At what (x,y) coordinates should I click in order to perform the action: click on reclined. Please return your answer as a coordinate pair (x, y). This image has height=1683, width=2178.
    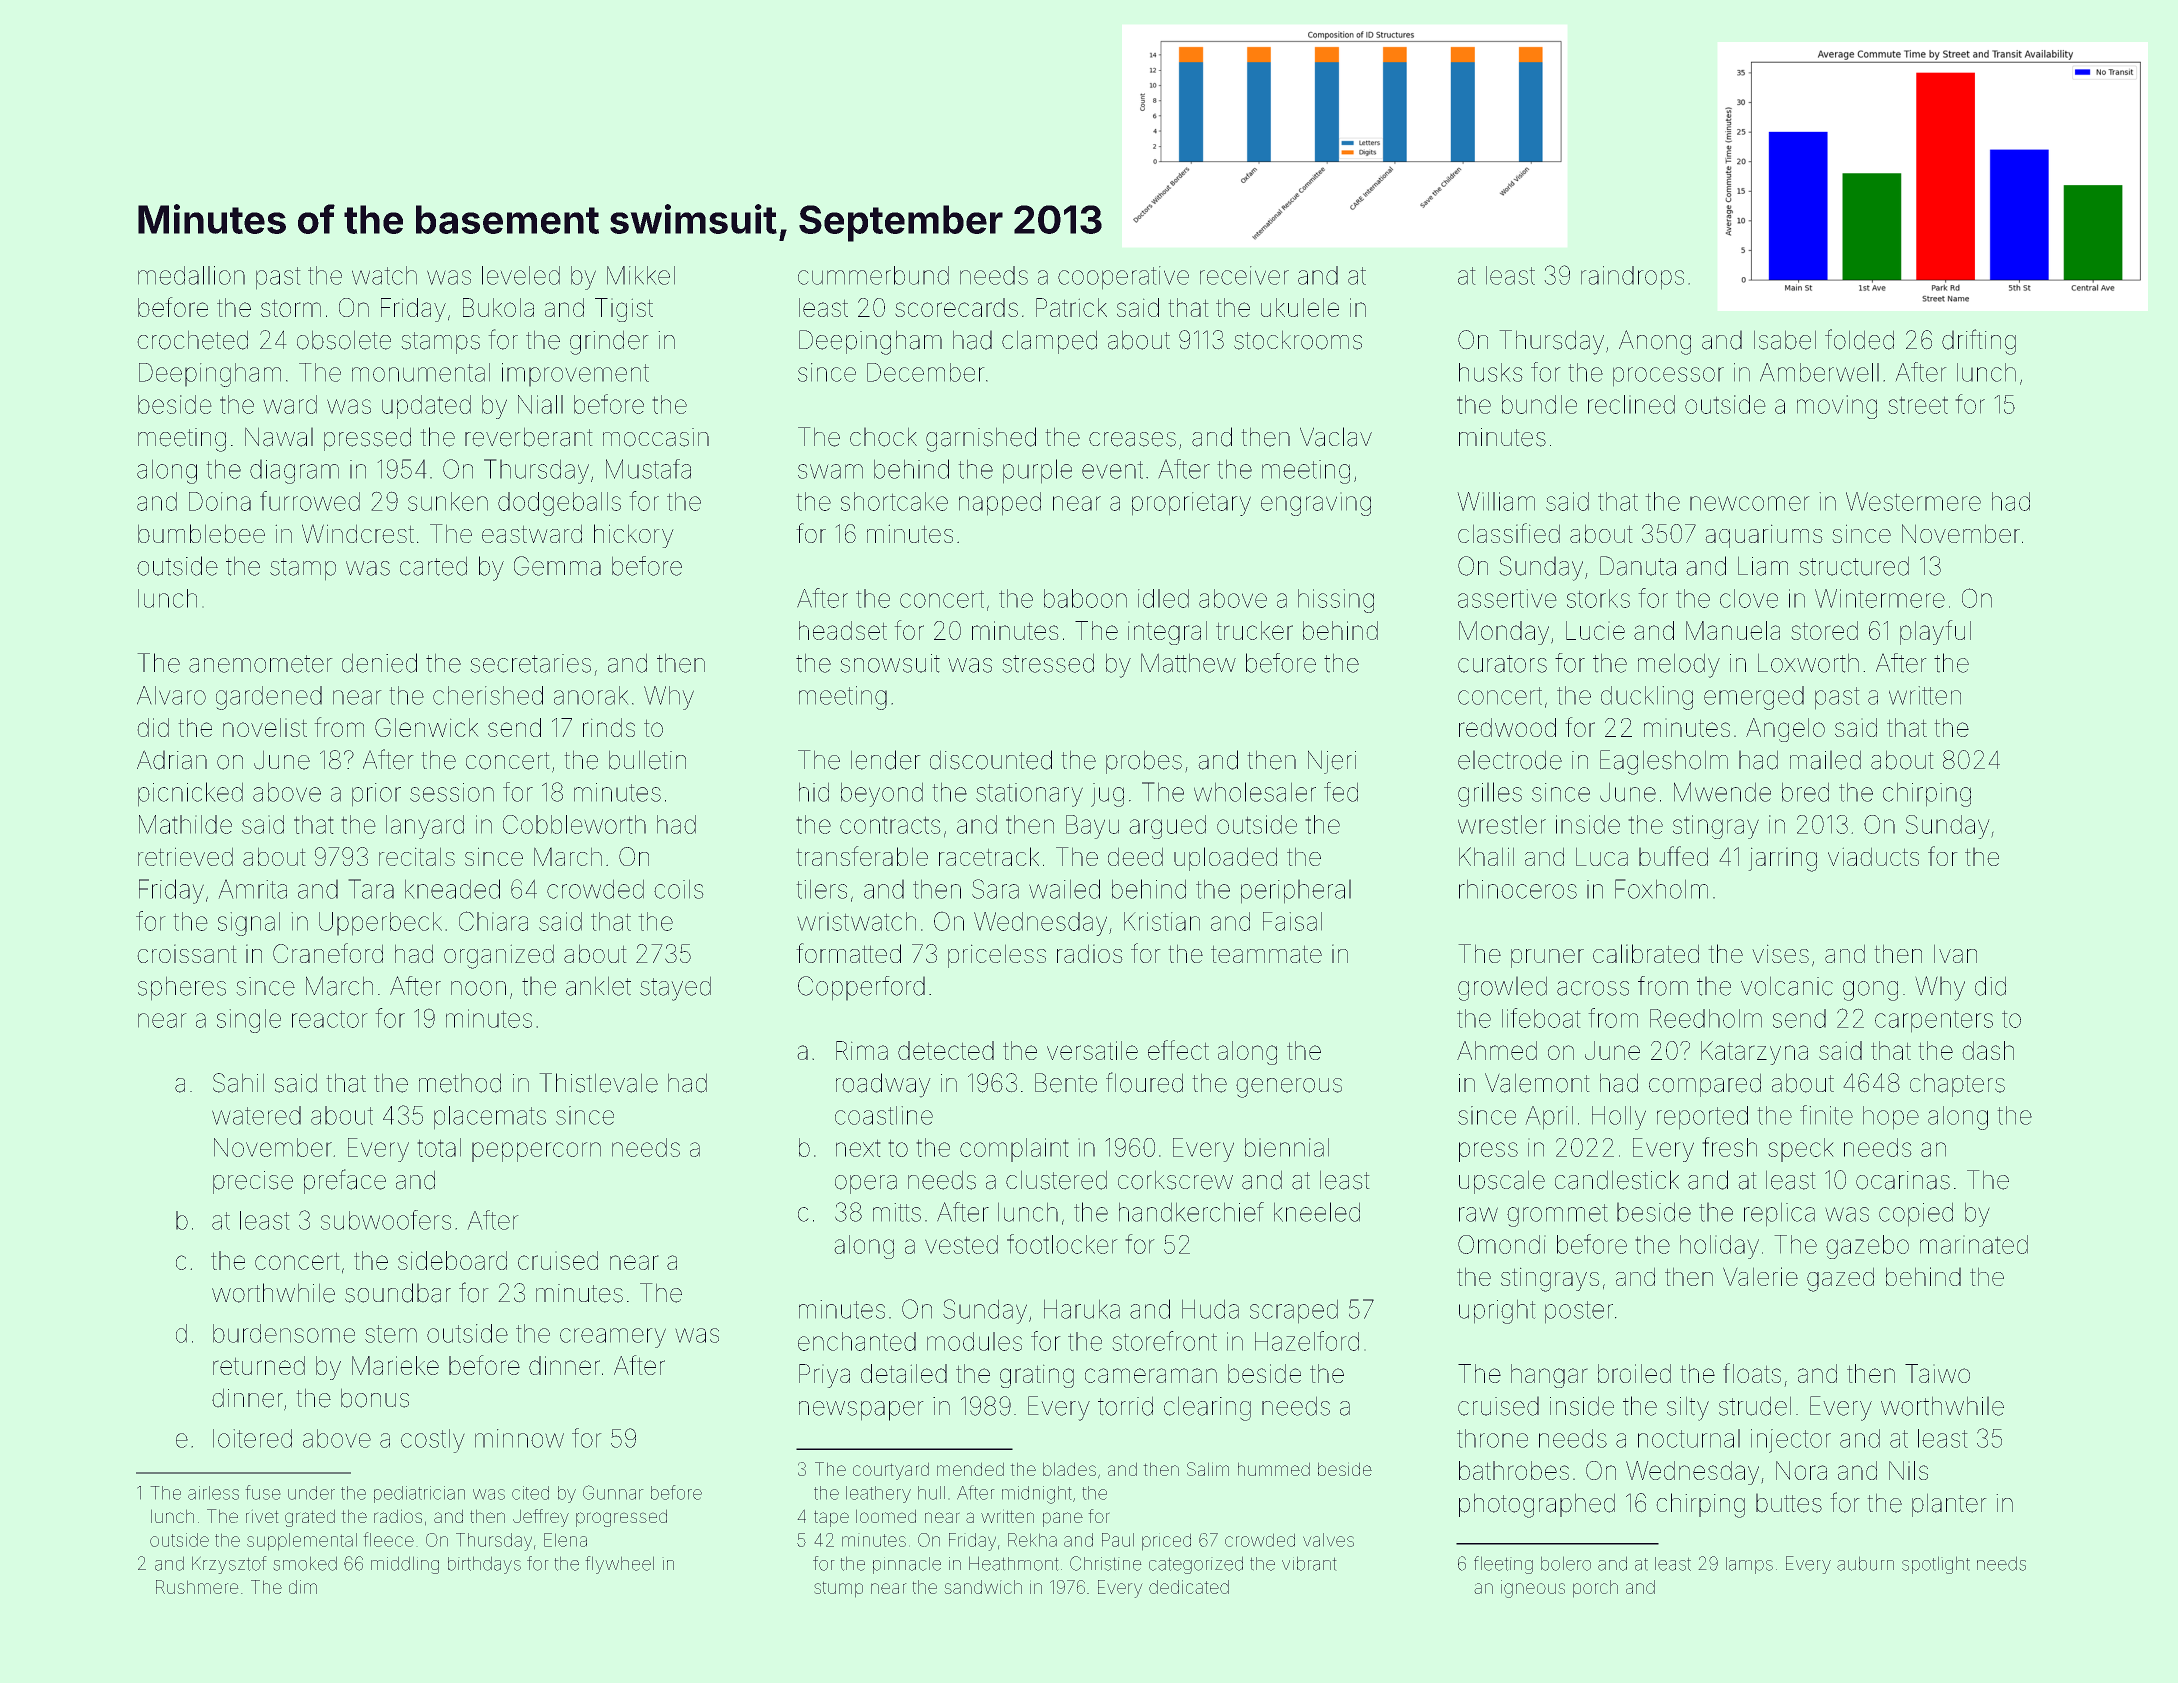
    Looking at the image, I should click on (1631, 404).
